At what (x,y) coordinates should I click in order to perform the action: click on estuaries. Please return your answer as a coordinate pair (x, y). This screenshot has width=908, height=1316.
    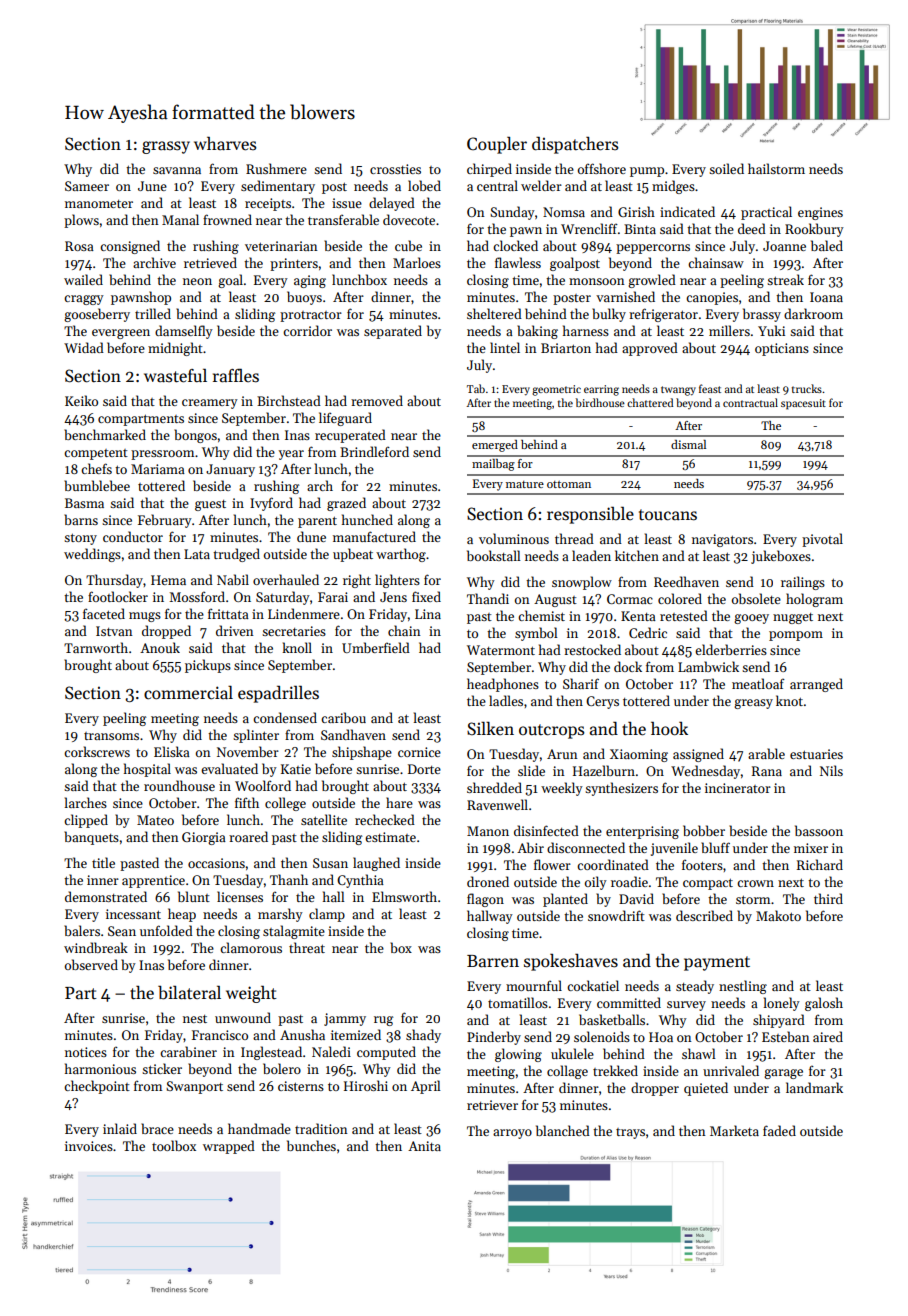
    Looking at the image, I should click on (816, 754).
